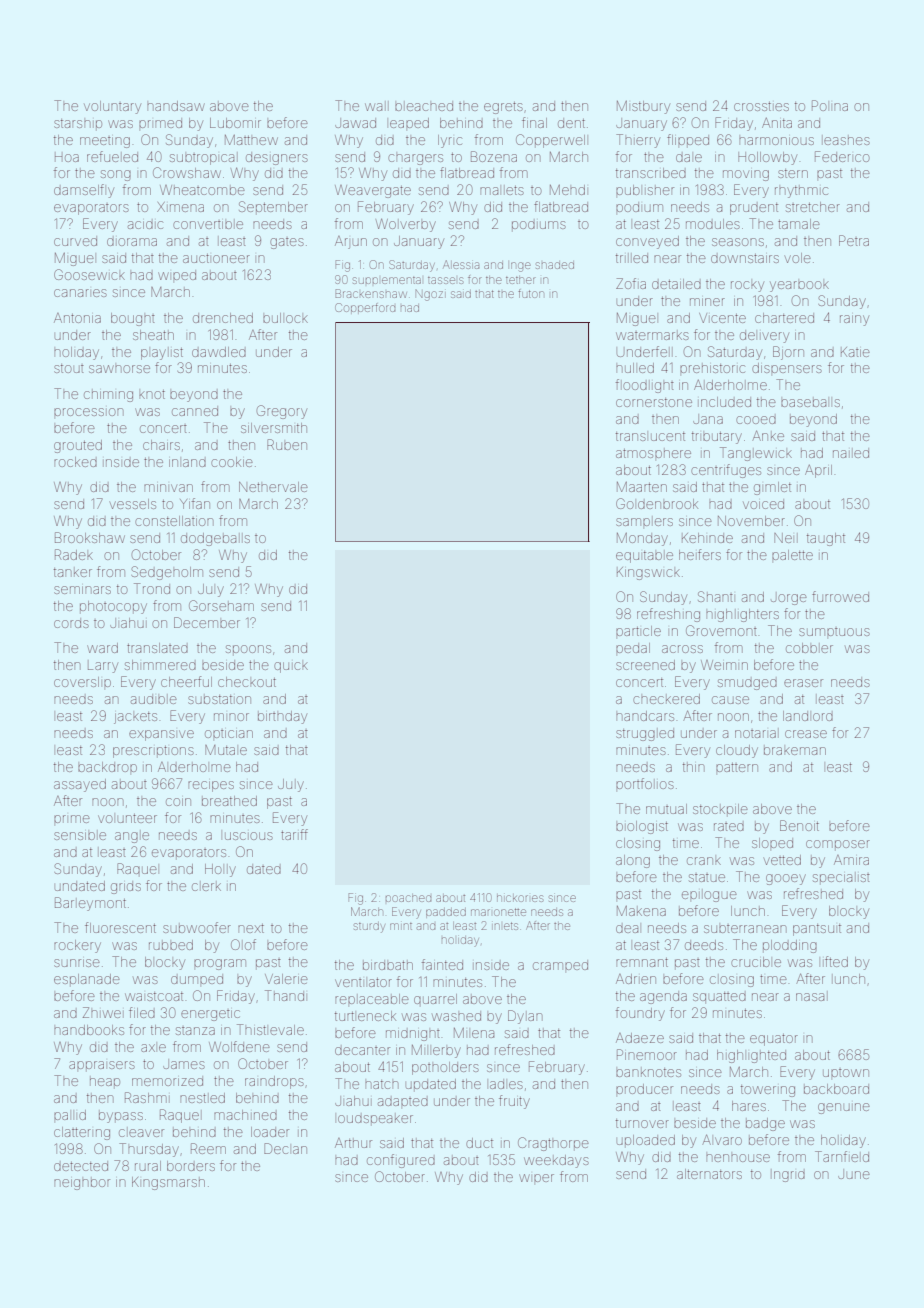 The image size is (924, 1308). What do you see at coordinates (178, 802) in the screenshot?
I see `coin` at bounding box center [178, 802].
